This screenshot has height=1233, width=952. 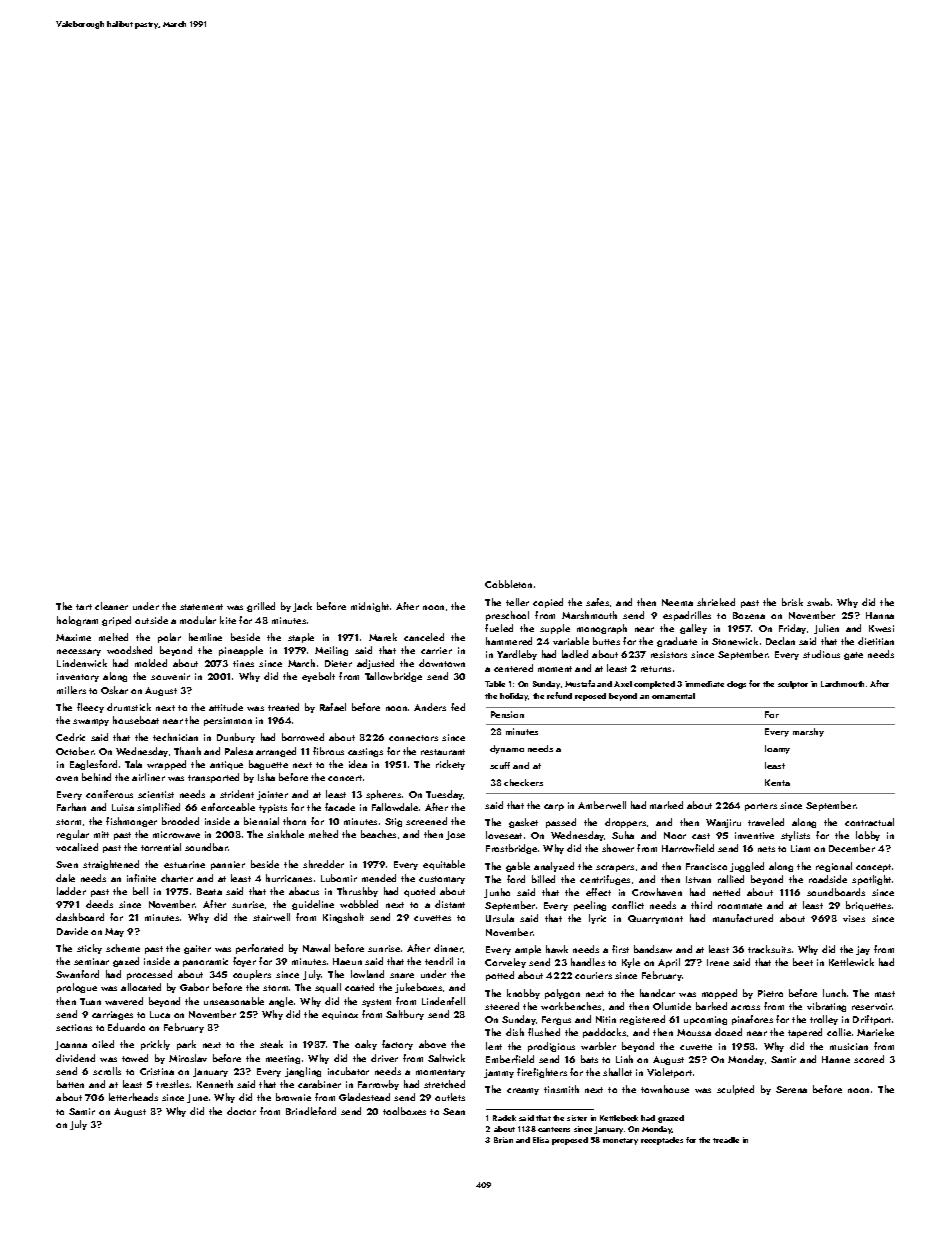 What do you see at coordinates (206, 847) in the screenshot?
I see `soundbar` at bounding box center [206, 847].
